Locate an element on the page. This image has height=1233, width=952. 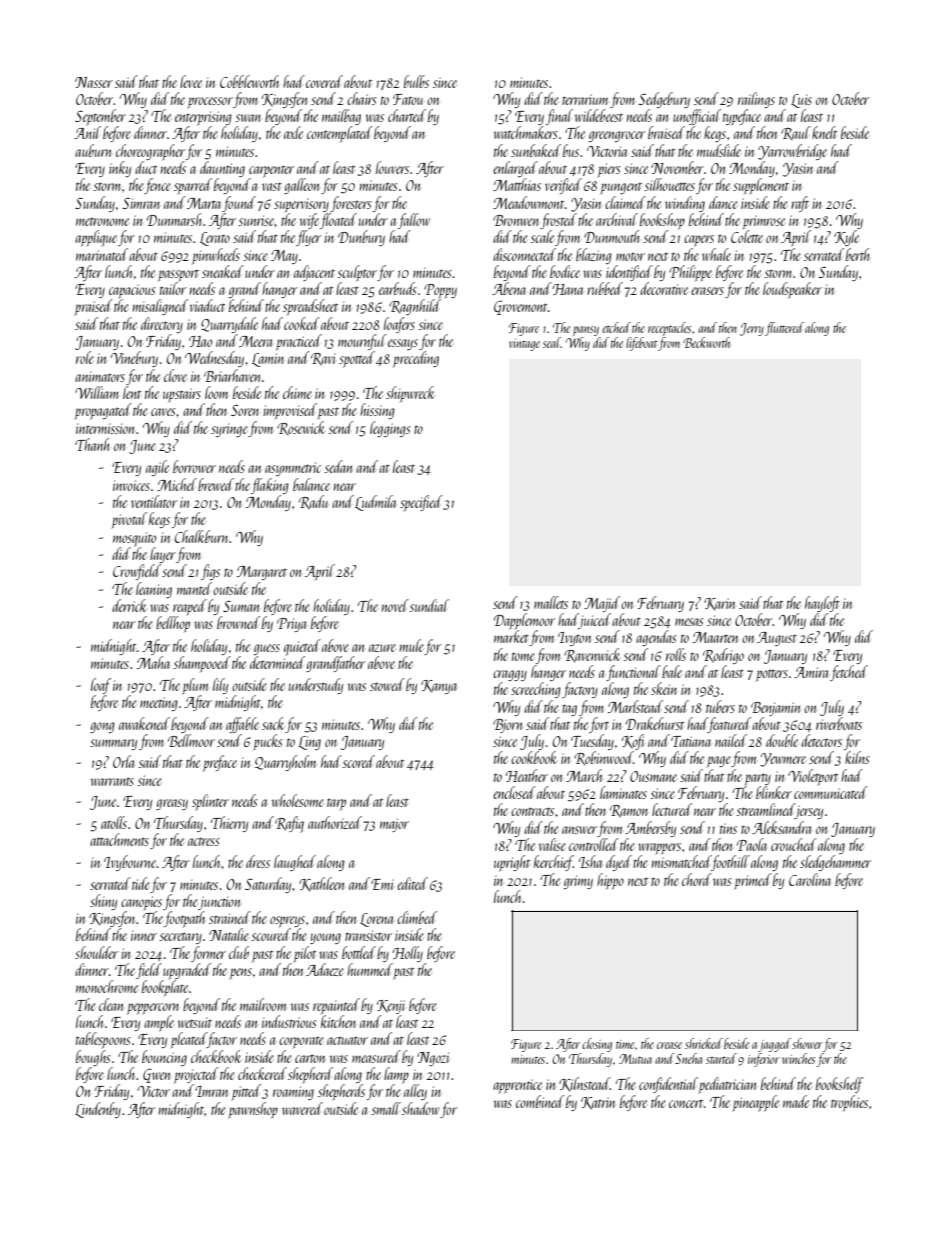
sneaked is located at coordinates (223, 271).
